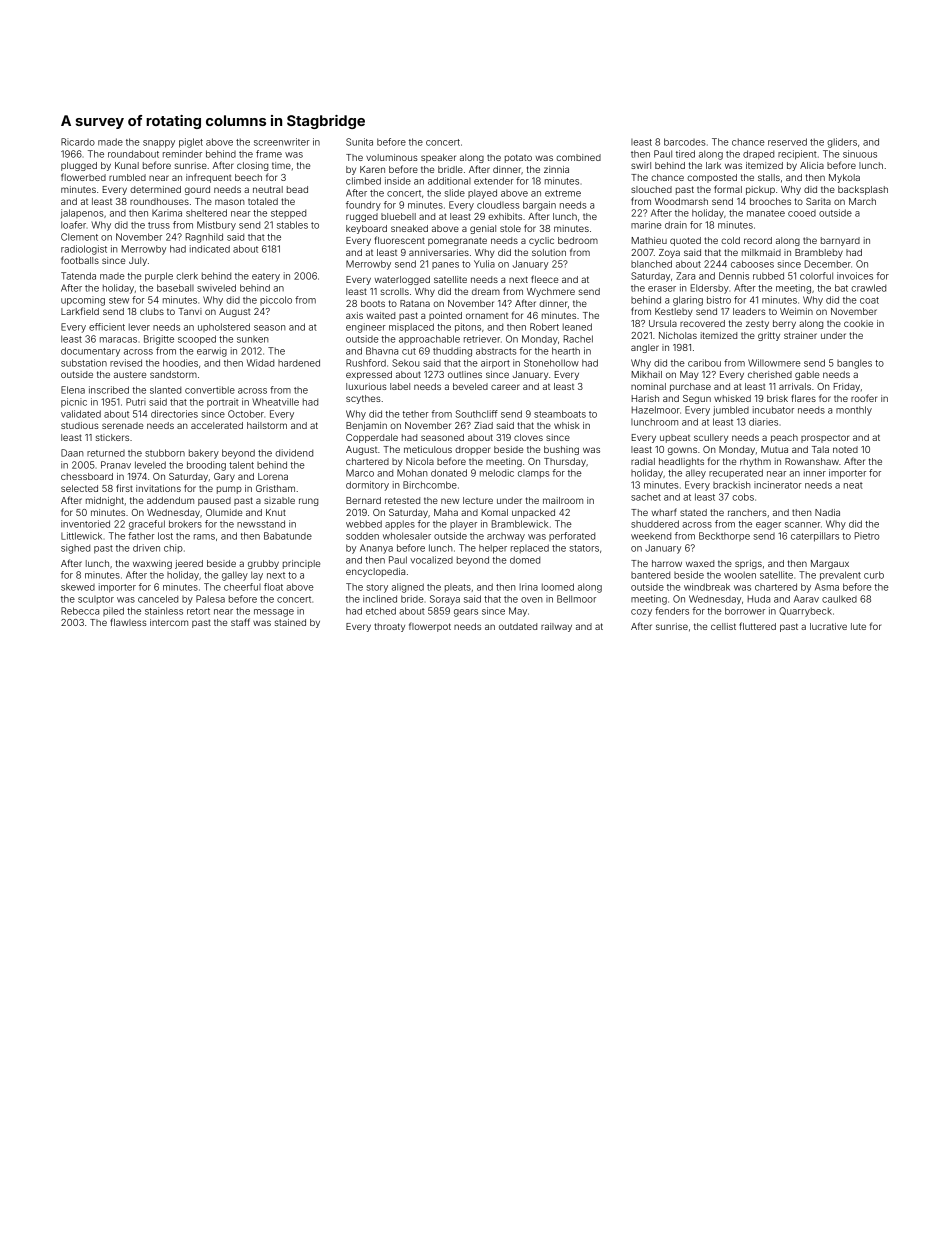 This document has width=952, height=1233. I want to click on Bernard, so click(363, 500).
